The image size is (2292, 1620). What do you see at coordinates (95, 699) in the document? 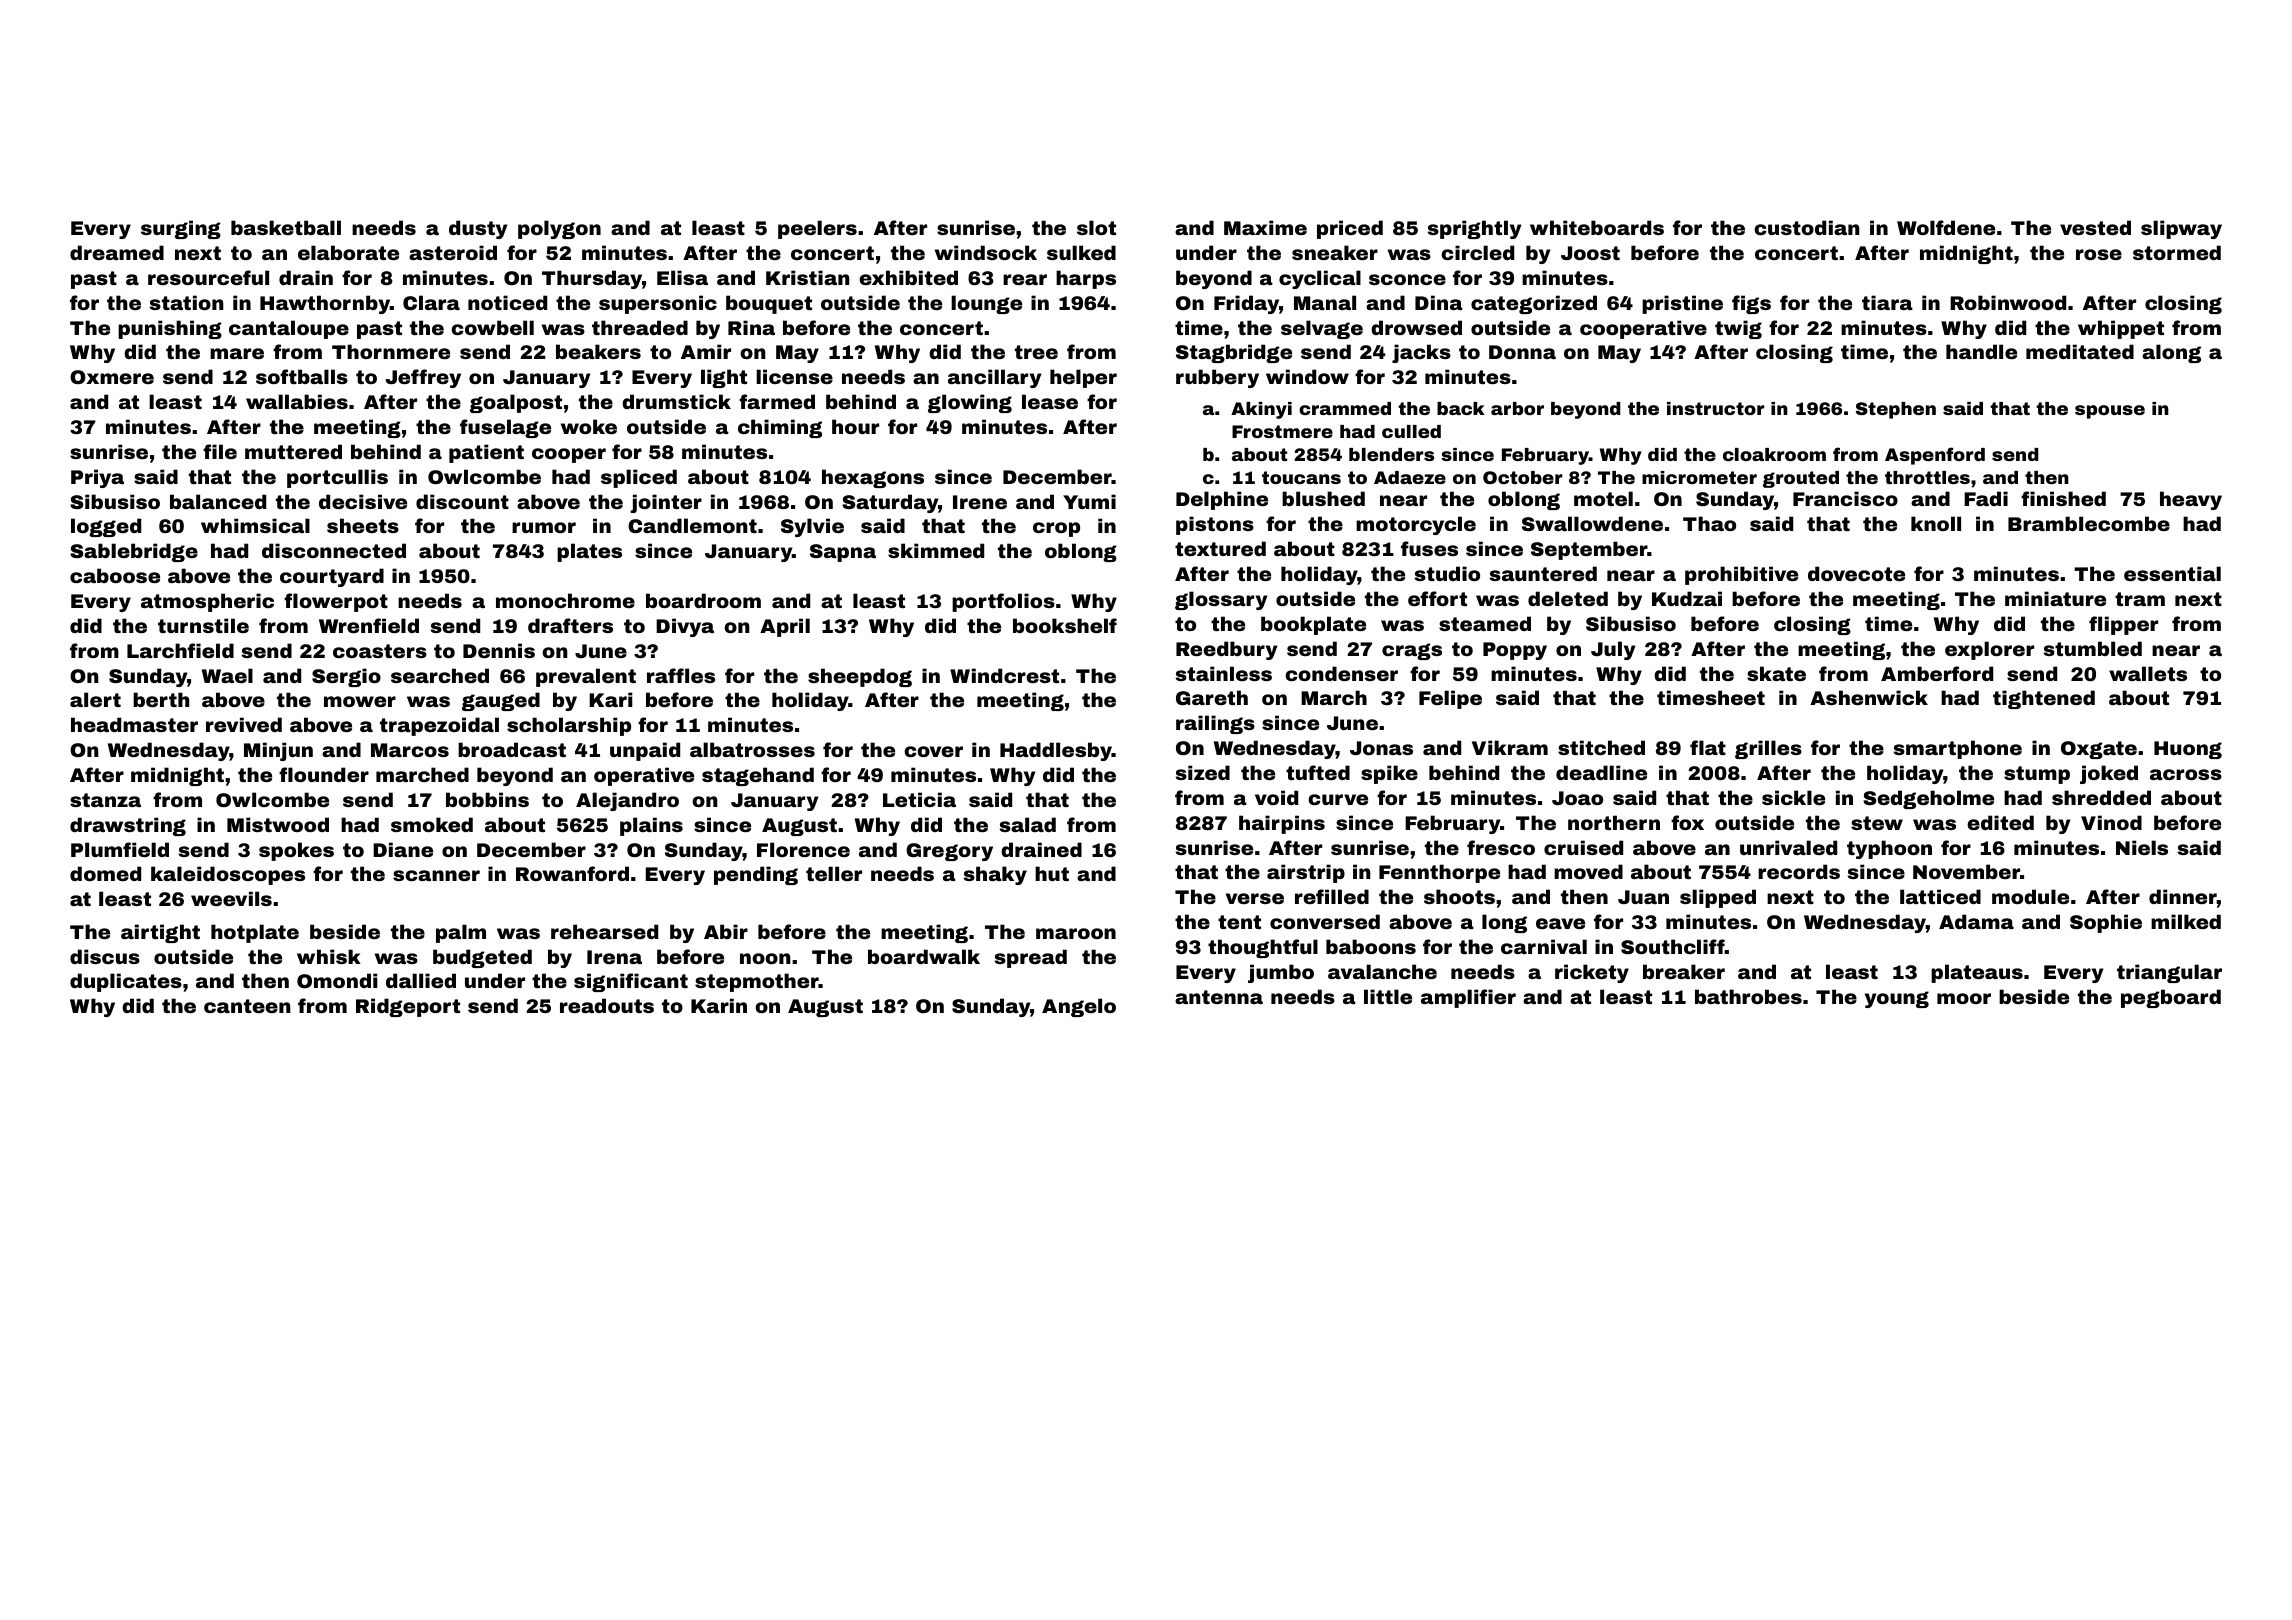
I see `alert` at bounding box center [95, 699].
